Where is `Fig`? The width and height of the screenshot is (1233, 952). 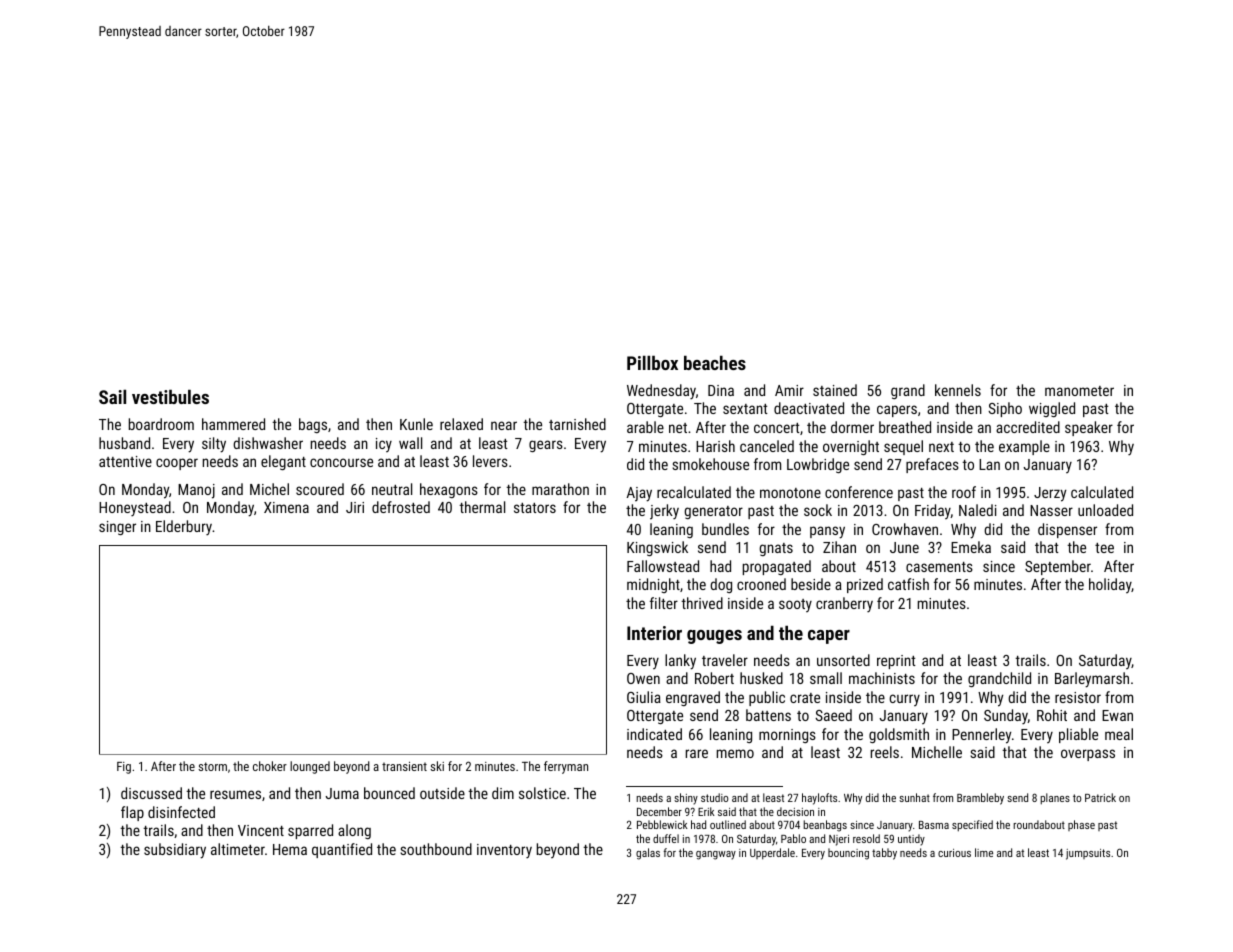
Fig is located at coordinates (124, 768).
